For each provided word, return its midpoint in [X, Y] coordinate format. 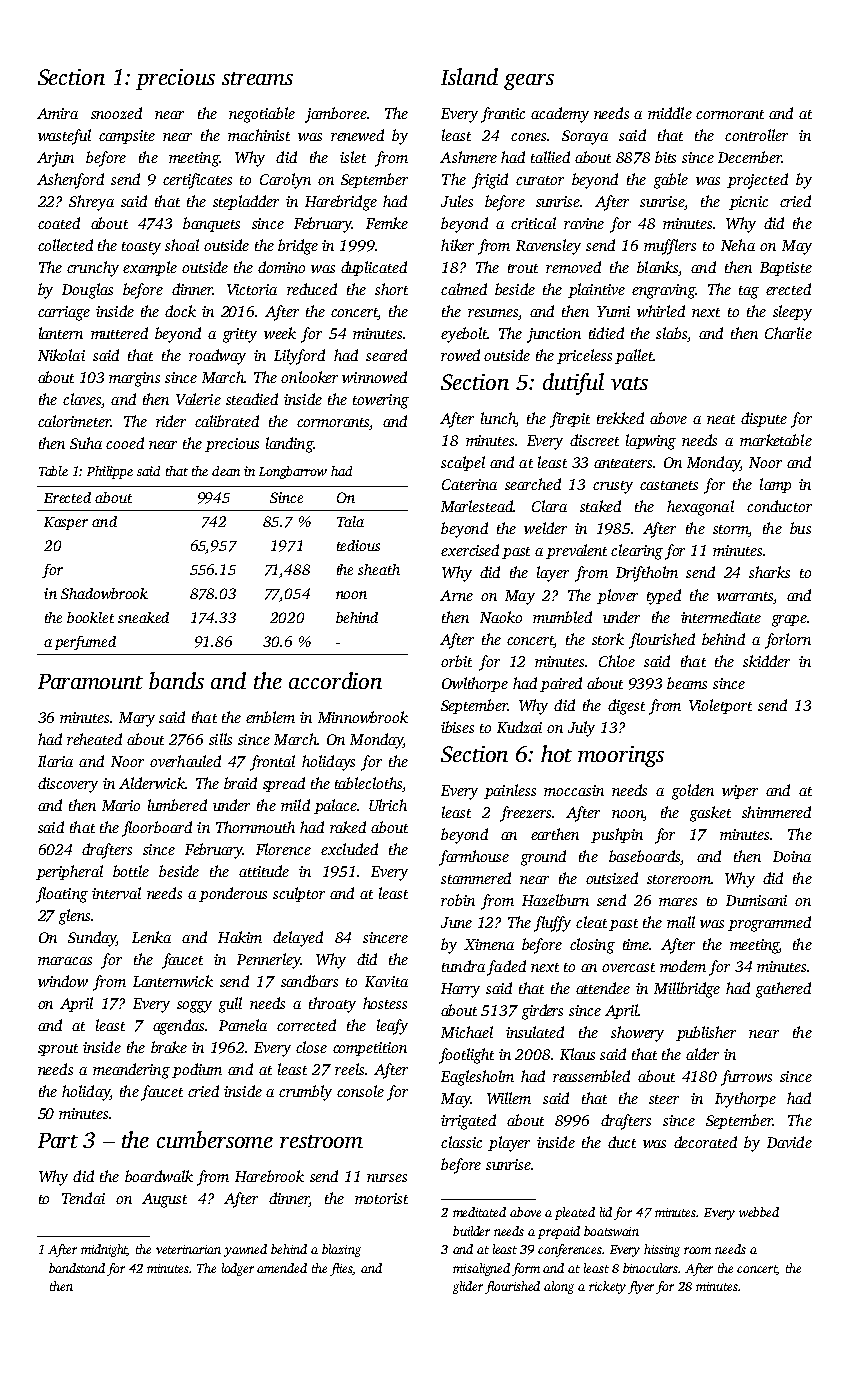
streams [257, 78]
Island [469, 76]
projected [757, 181]
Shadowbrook [104, 593]
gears [529, 82]
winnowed [374, 377]
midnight [104, 1250]
